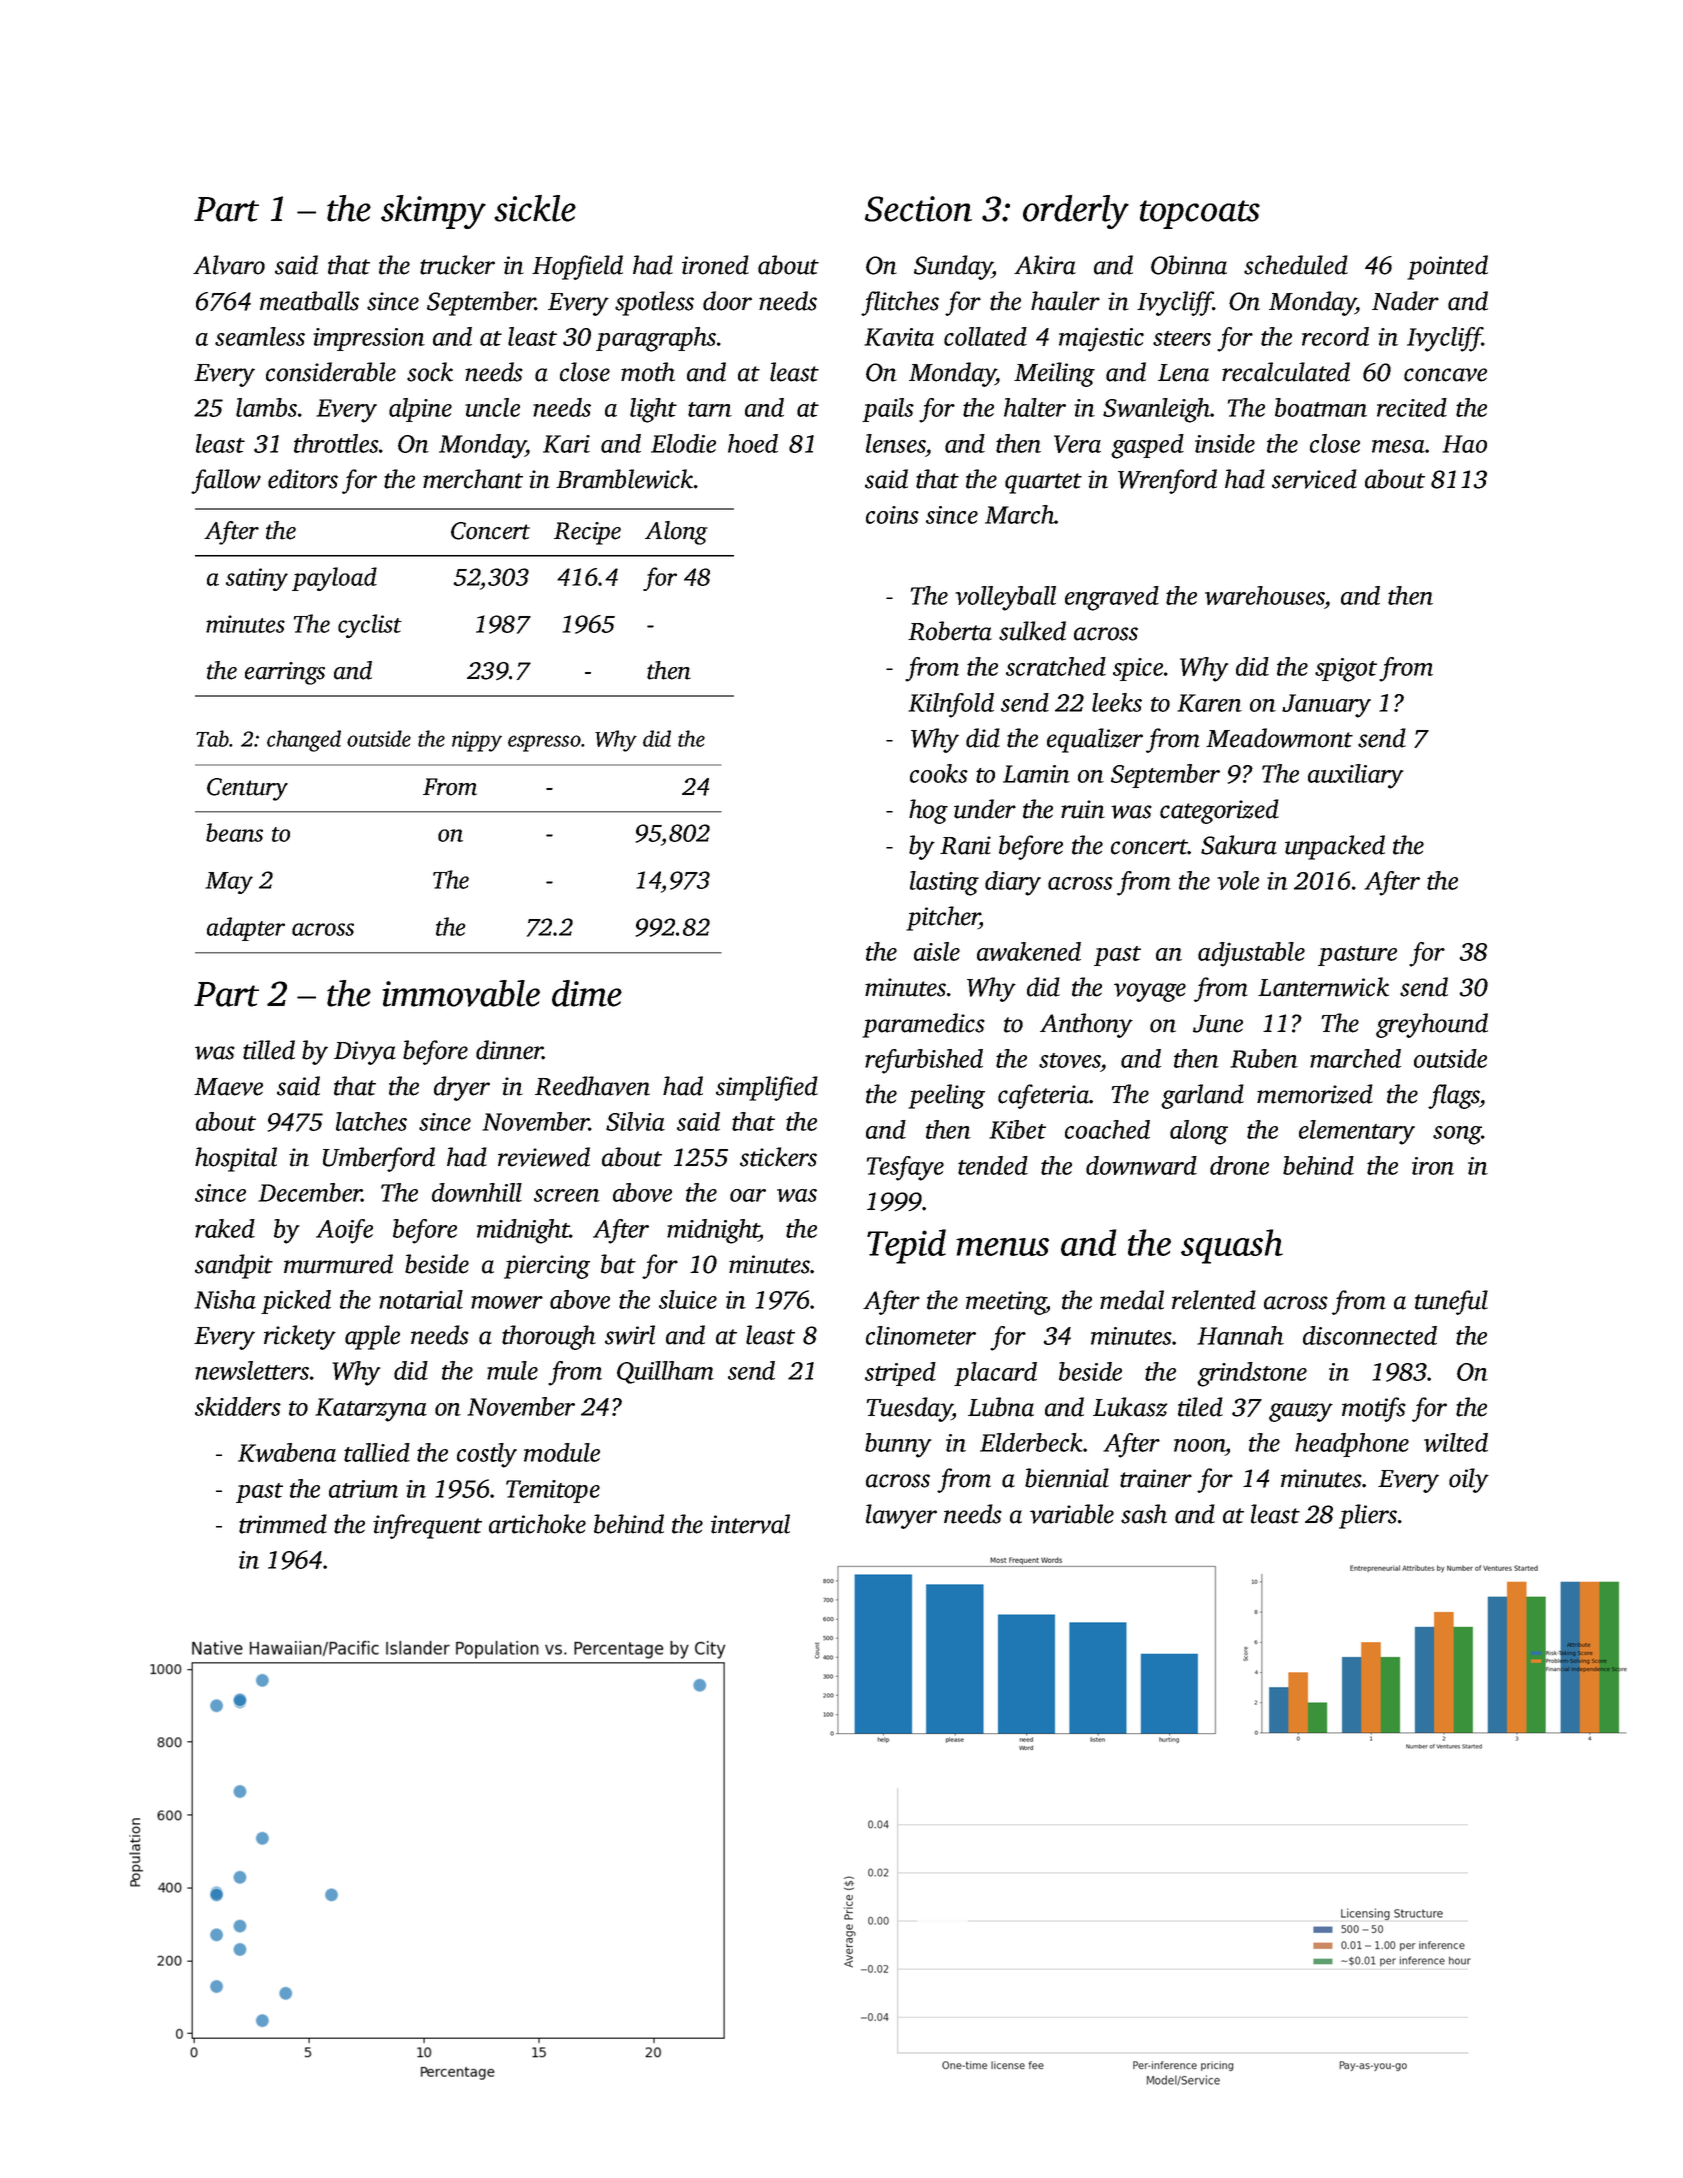  Describe the element at coordinates (1356, 776) in the document. I see `auxiliary` at that location.
